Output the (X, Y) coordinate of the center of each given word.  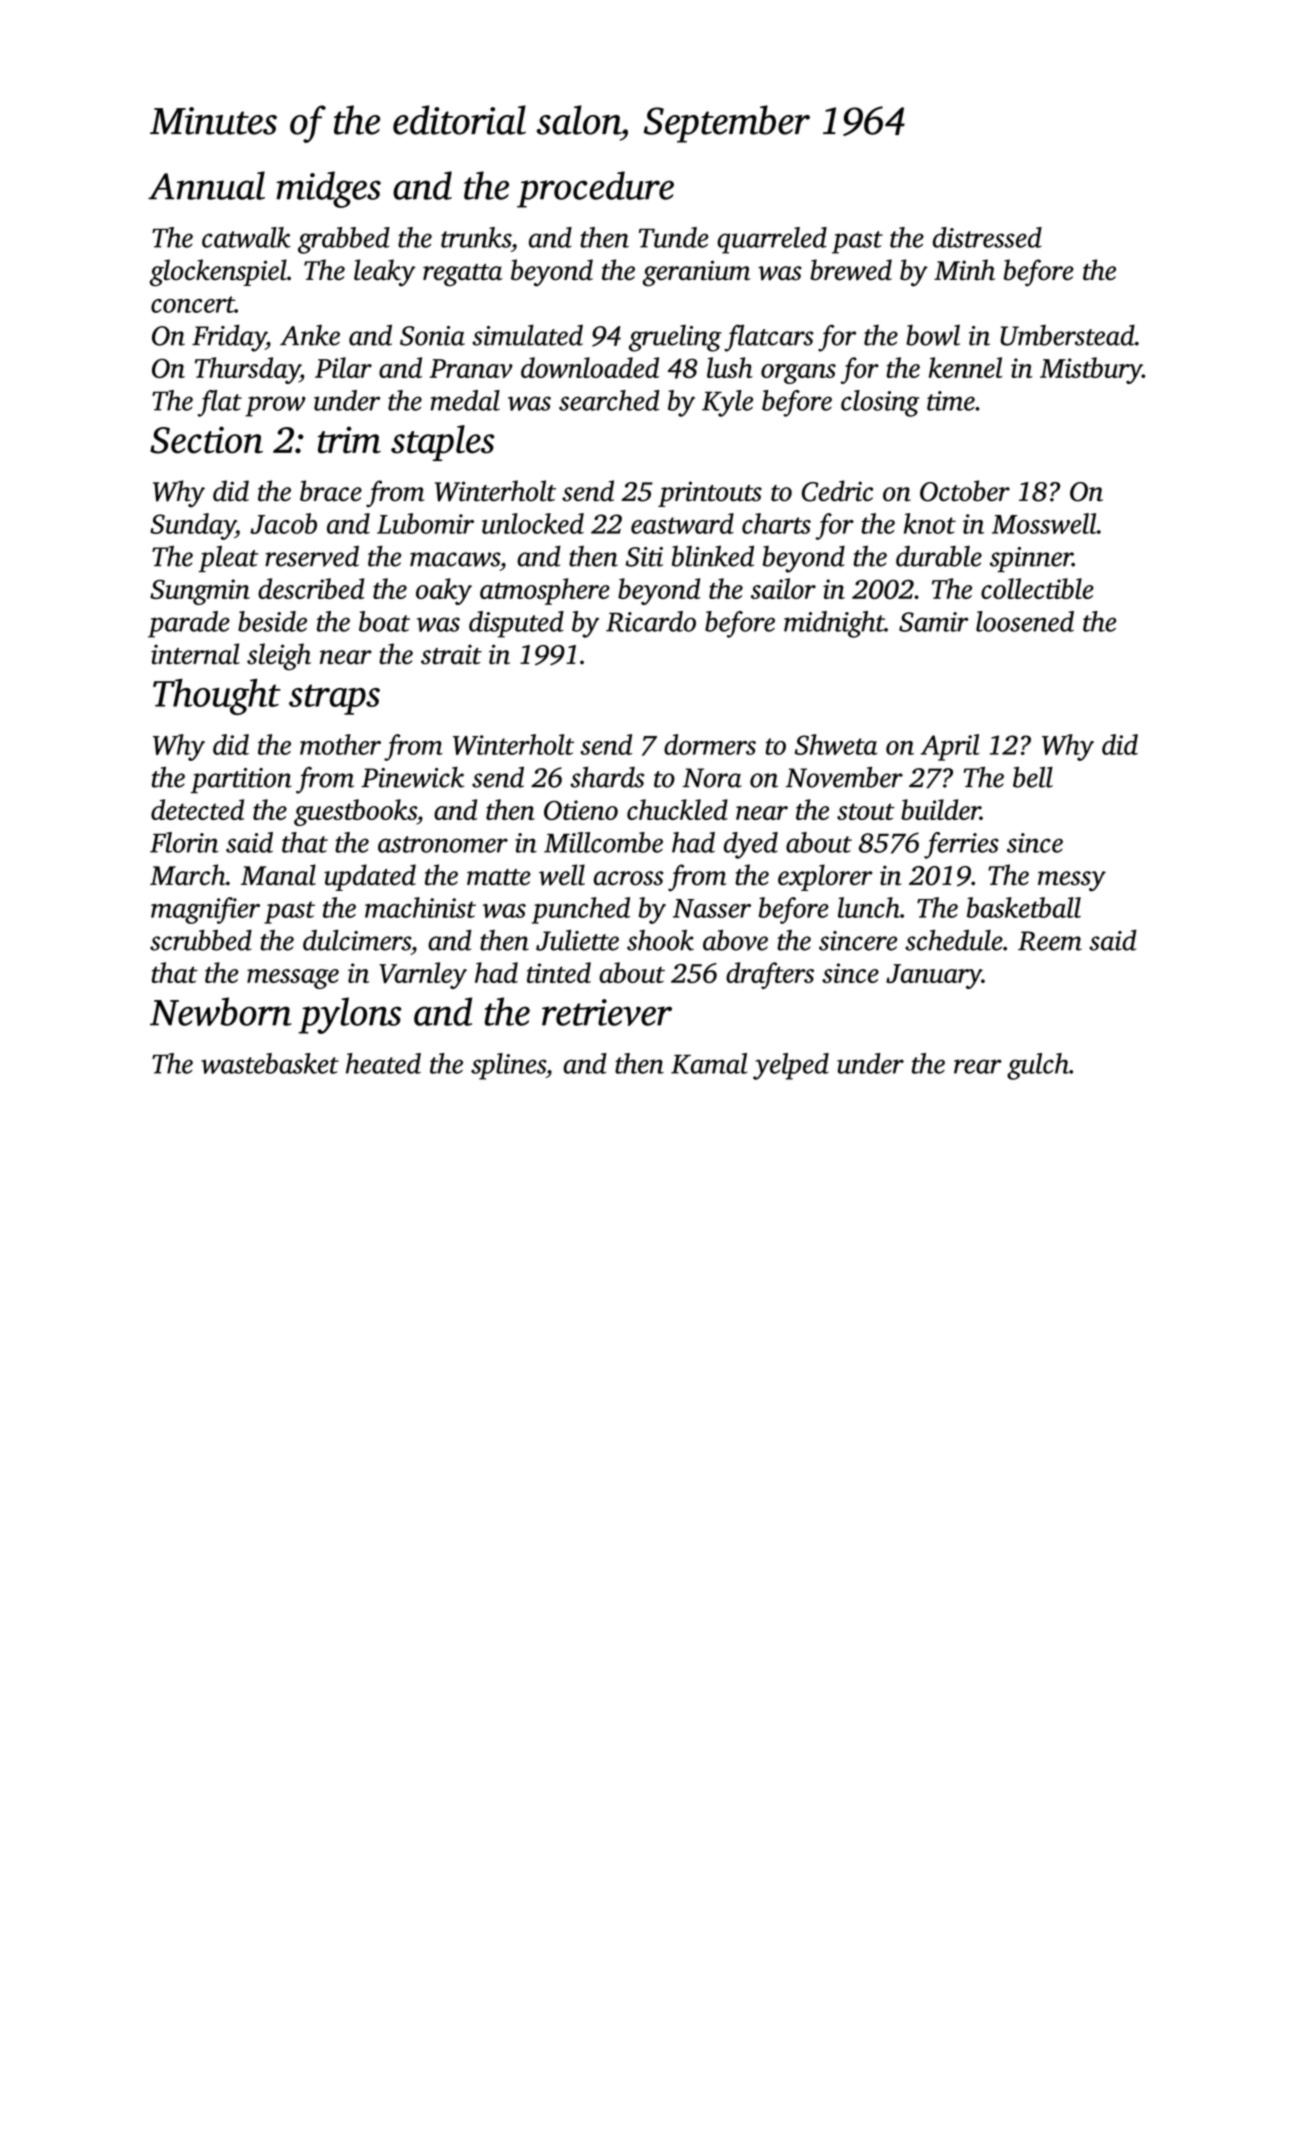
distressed (987, 237)
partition (241, 780)
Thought (217, 697)
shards (607, 777)
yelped (791, 1066)
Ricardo (651, 621)
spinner (1031, 559)
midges (328, 189)
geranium (696, 273)
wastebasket (270, 1063)
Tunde (674, 237)
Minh (964, 270)
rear (978, 1066)
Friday (229, 338)
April (950, 747)
